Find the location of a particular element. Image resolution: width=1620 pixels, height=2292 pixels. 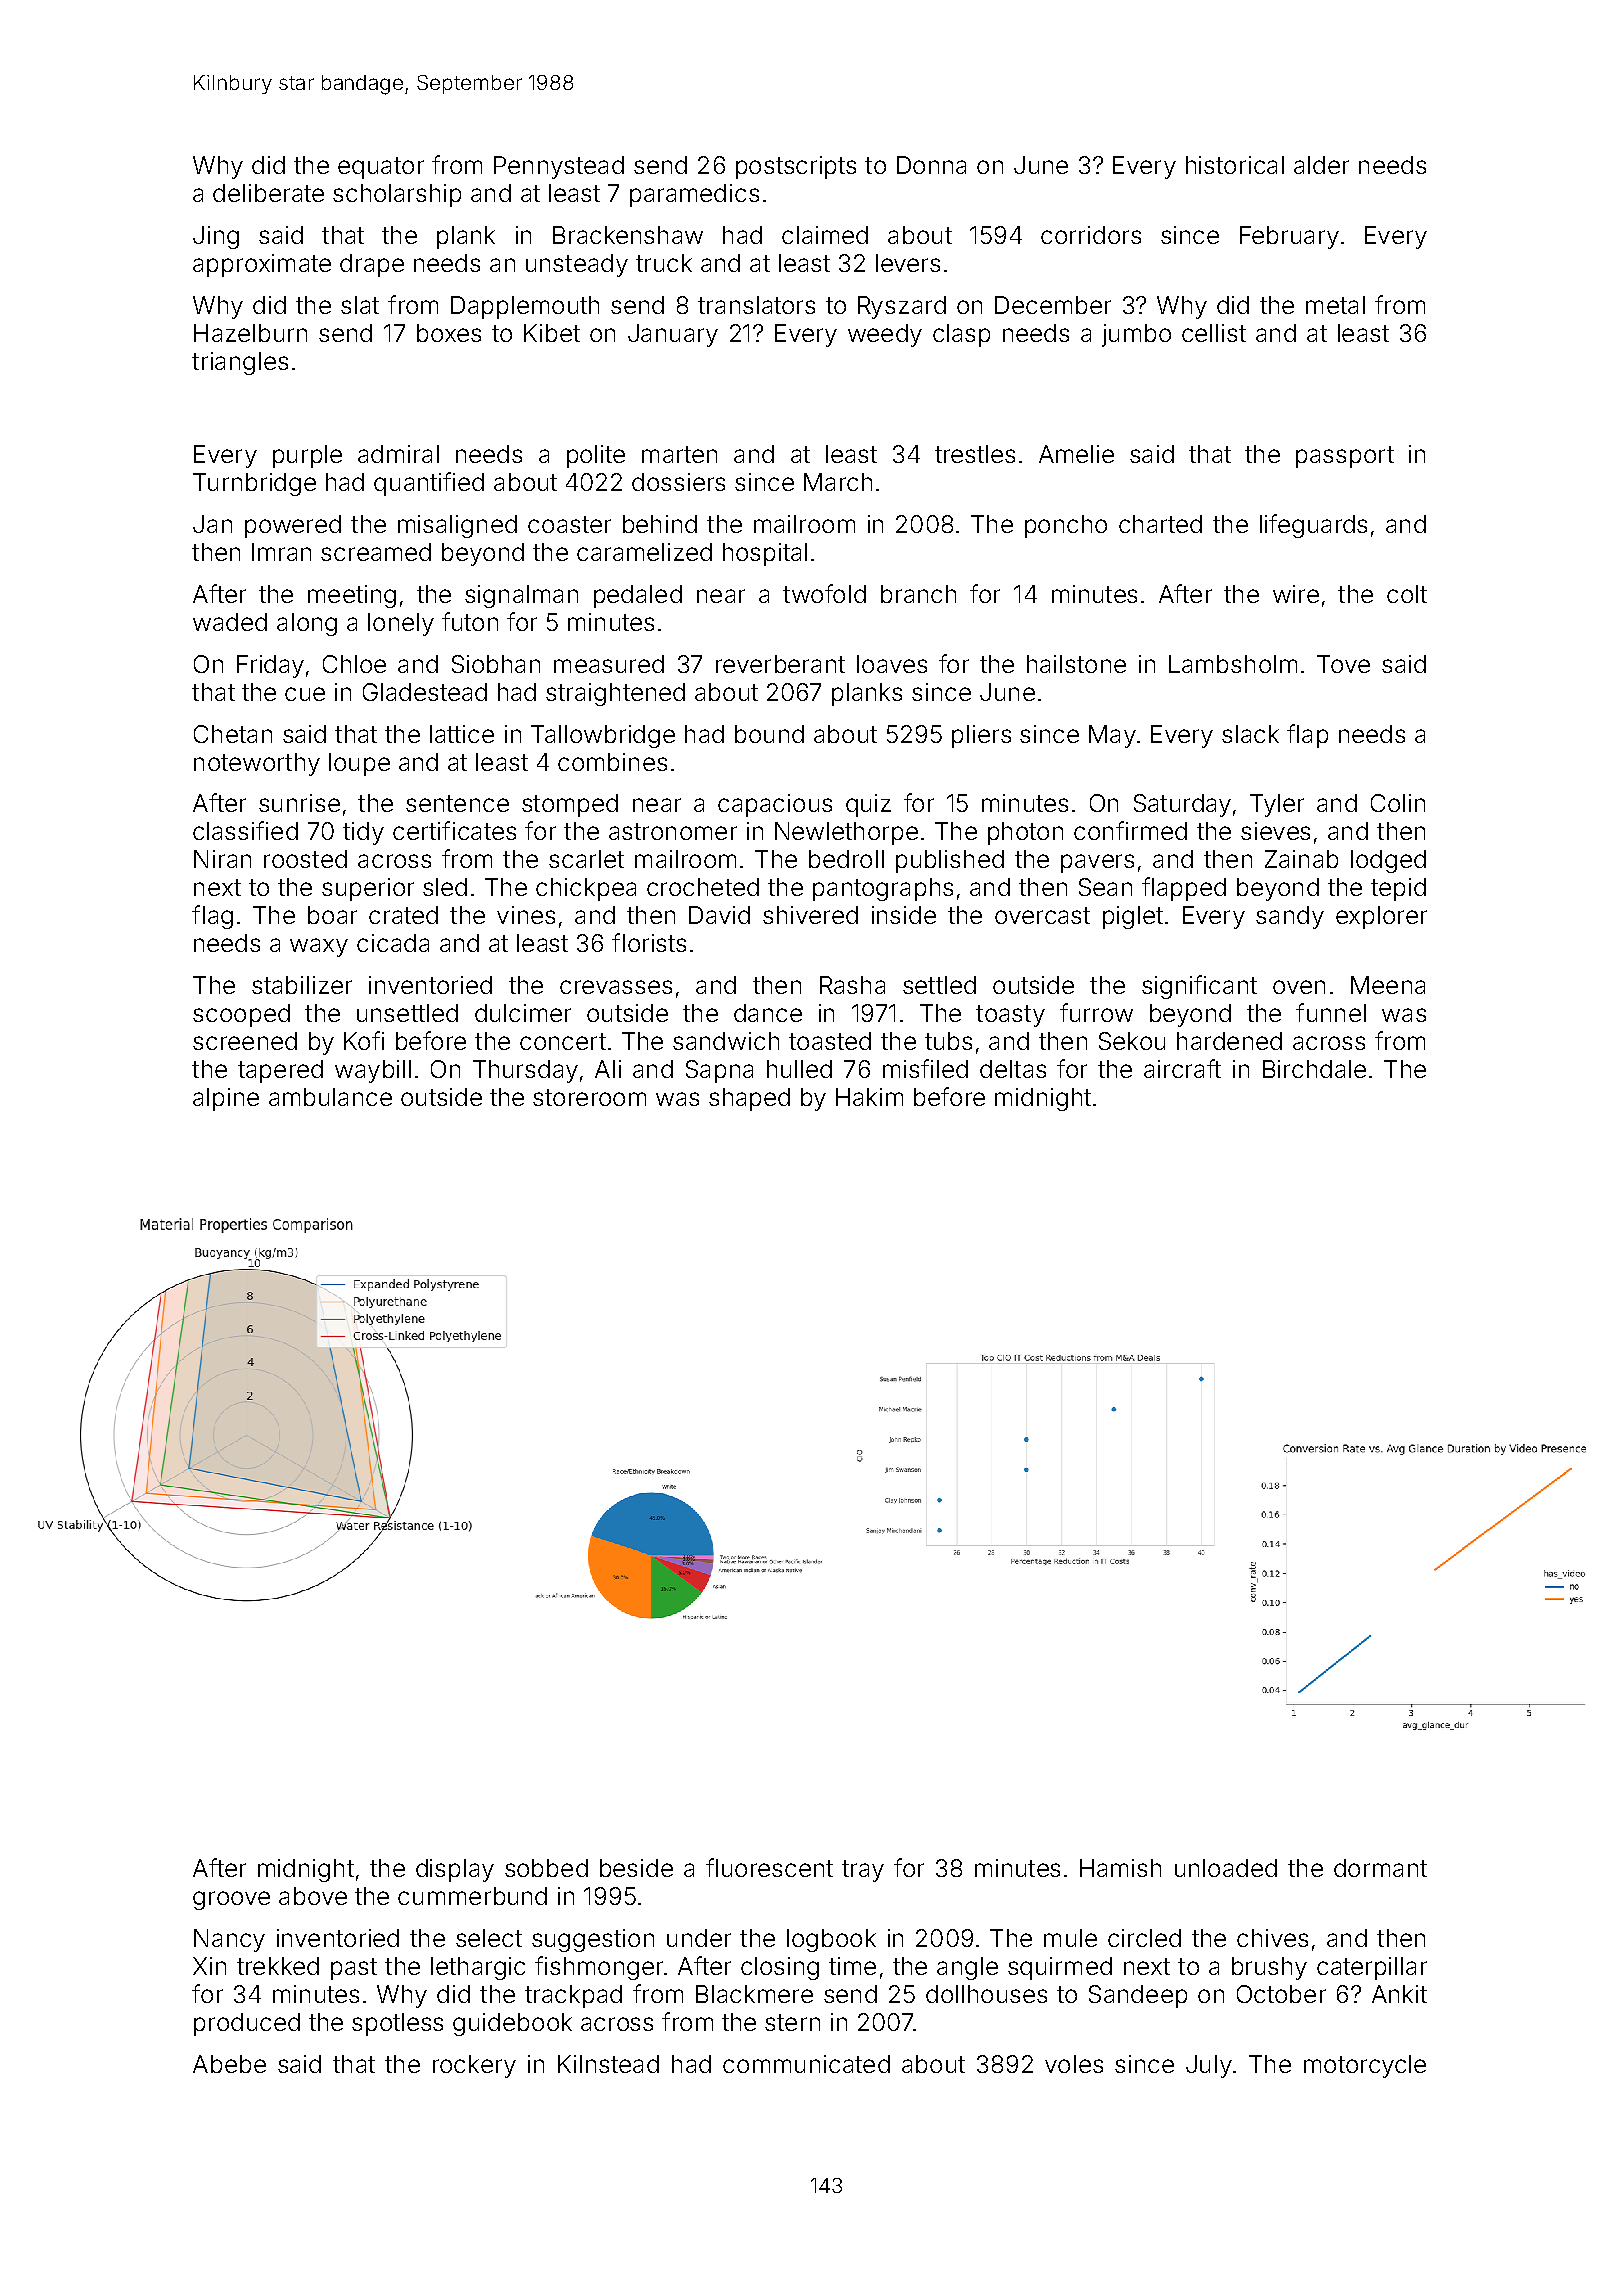

time is located at coordinates (852, 1966).
